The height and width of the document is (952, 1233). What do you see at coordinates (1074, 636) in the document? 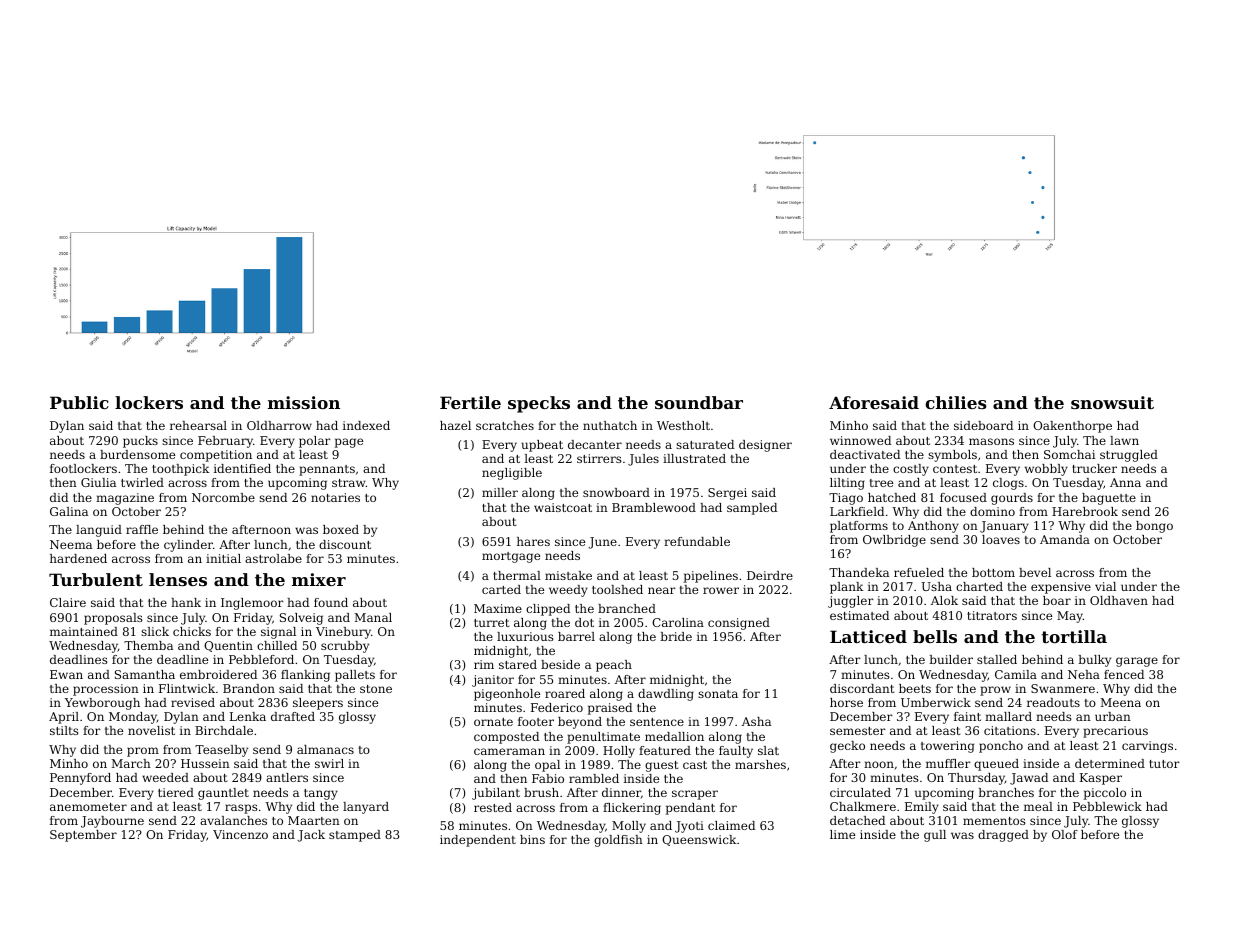
I see `tortilla` at bounding box center [1074, 636].
